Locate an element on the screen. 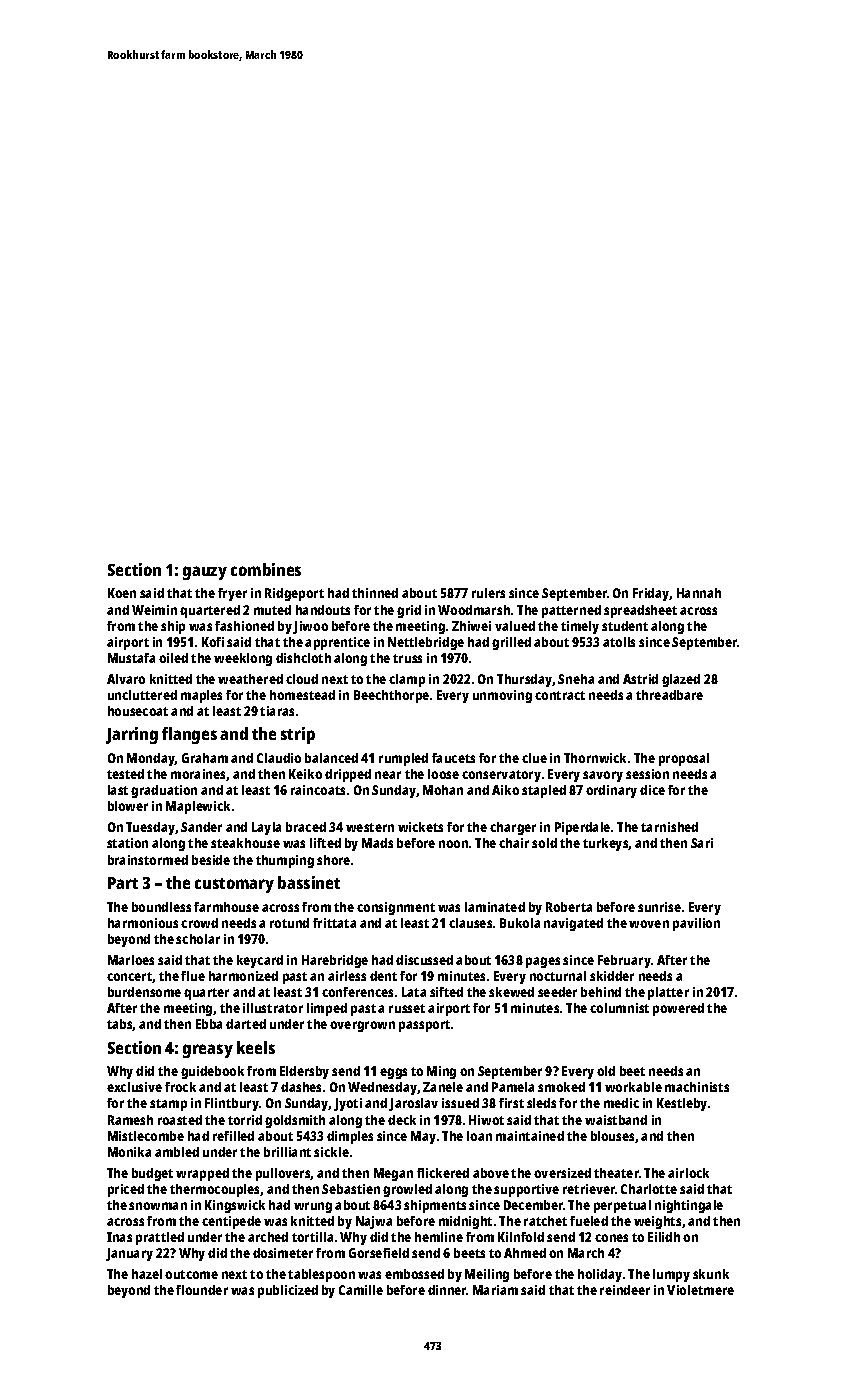 The width and height of the screenshot is (849, 1400). Harebridge is located at coordinates (335, 961).
